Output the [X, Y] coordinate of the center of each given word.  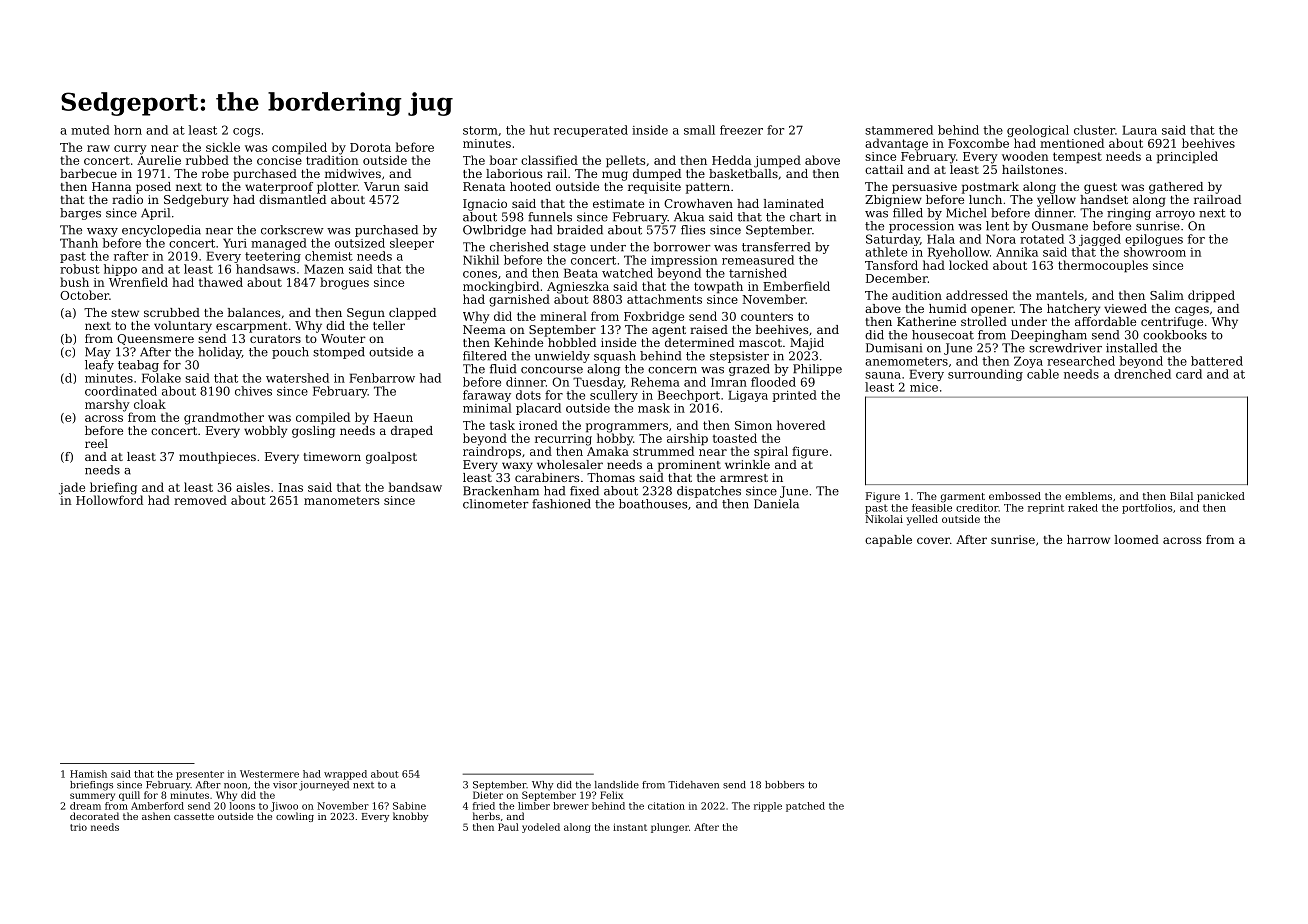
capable [888, 541]
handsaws [266, 269]
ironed [538, 425]
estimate [618, 203]
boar [503, 160]
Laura [1139, 130]
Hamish [88, 774]
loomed [1136, 539]
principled [1187, 157]
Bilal [1181, 496]
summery [92, 797]
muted [90, 130]
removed [200, 500]
